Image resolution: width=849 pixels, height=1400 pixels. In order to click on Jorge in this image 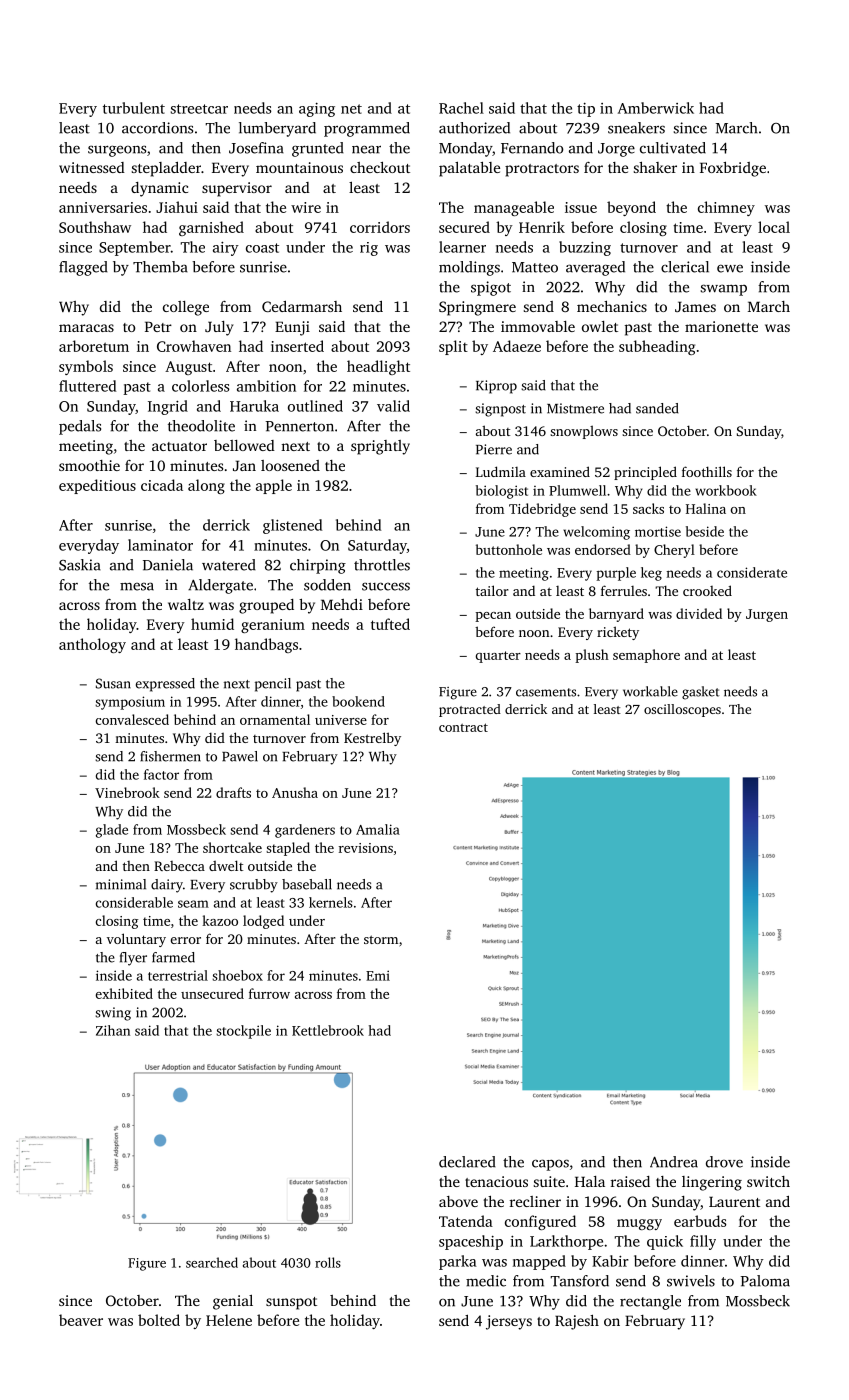, I will do `click(616, 150)`.
